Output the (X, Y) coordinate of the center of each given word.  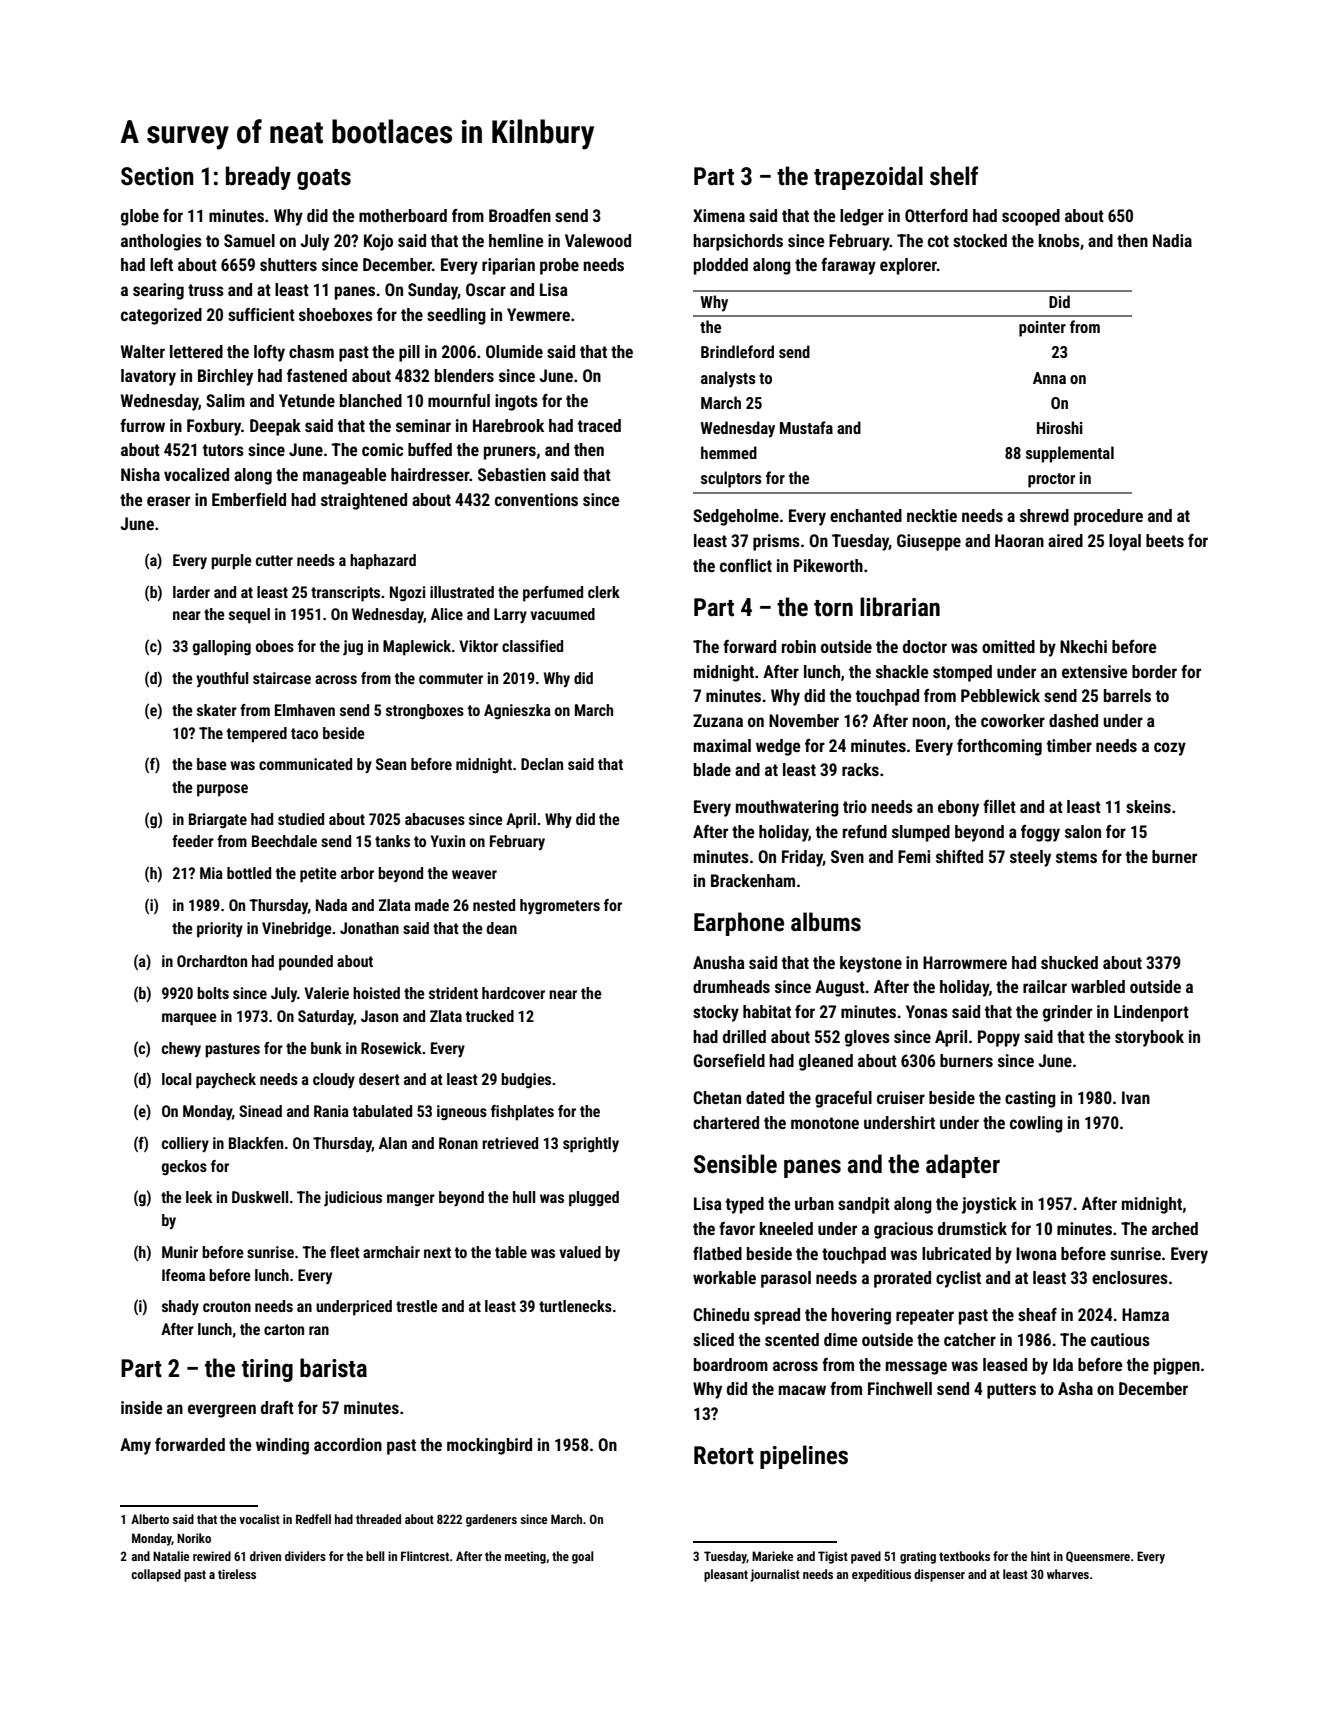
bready (258, 178)
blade (712, 769)
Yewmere (538, 314)
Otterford (936, 215)
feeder (193, 841)
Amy (135, 1446)
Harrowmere (965, 962)
